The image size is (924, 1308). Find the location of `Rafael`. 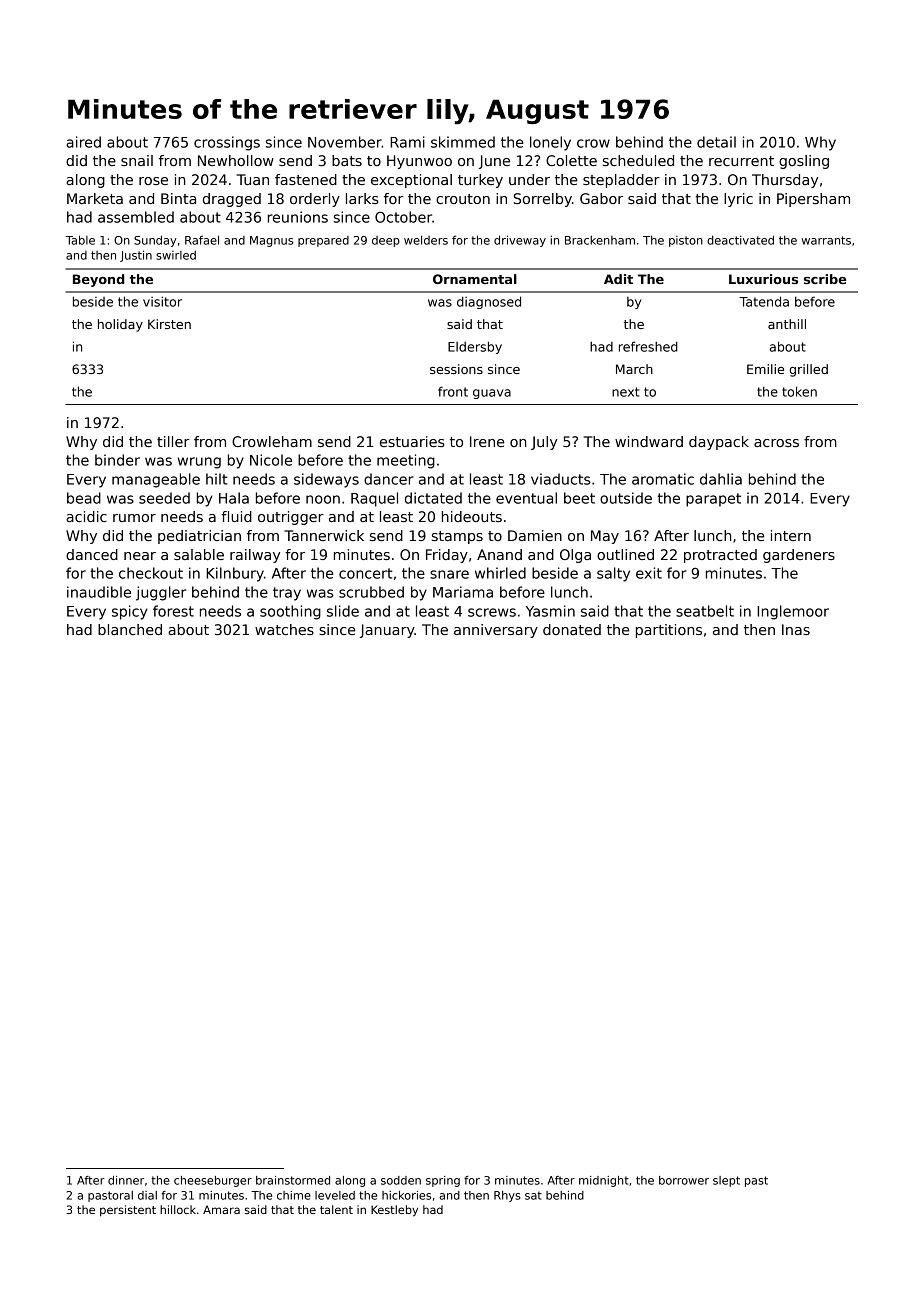

Rafael is located at coordinates (202, 240).
